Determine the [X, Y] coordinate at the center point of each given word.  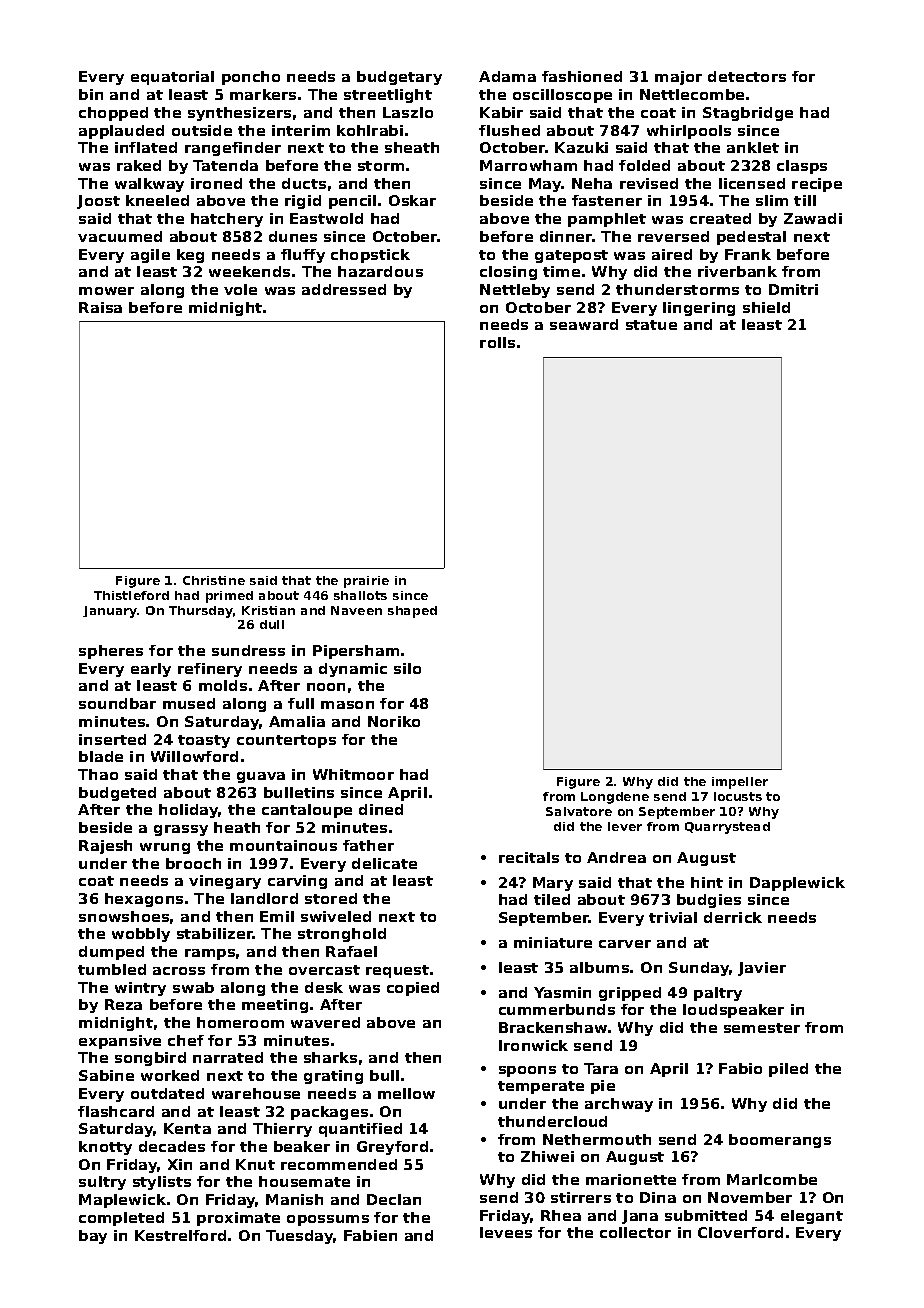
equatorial [172, 78]
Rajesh [105, 847]
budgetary [399, 78]
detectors [747, 76]
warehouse [256, 1093]
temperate [541, 1087]
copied [413, 989]
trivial [673, 917]
